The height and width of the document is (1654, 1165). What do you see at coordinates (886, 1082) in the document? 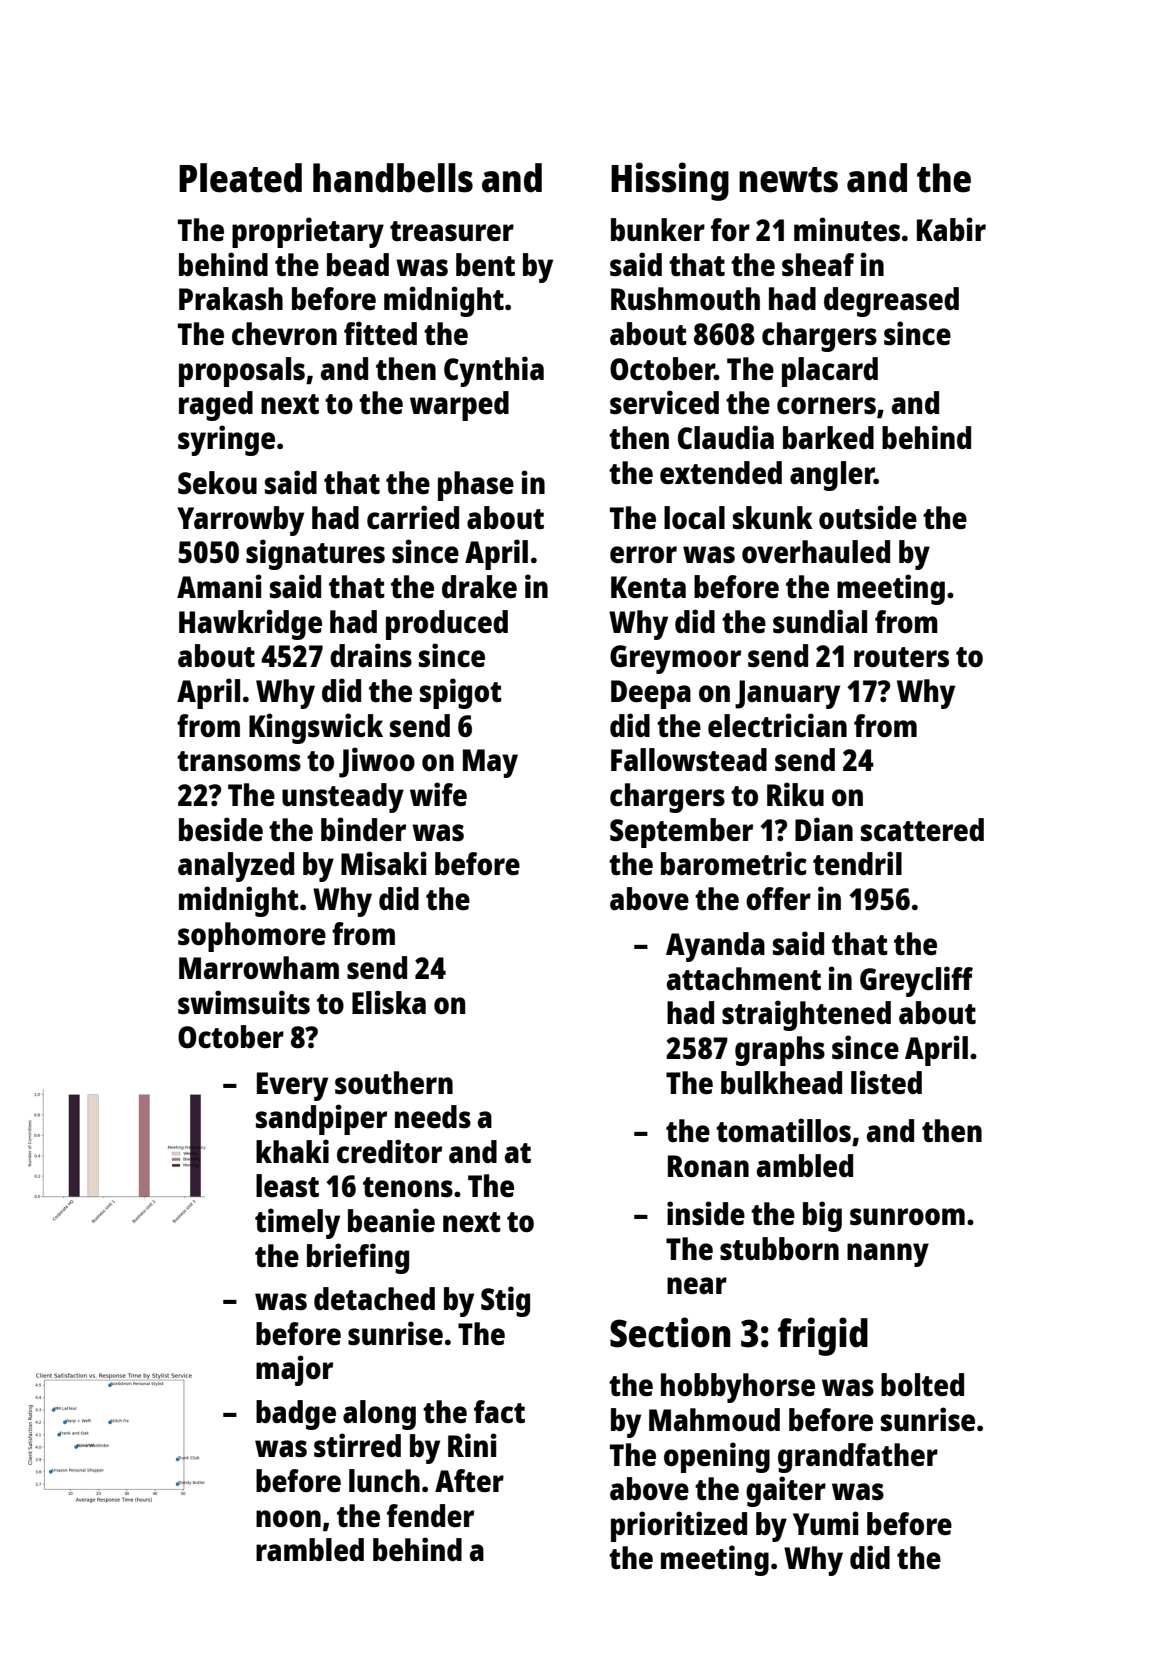
I see `listed` at bounding box center [886, 1082].
